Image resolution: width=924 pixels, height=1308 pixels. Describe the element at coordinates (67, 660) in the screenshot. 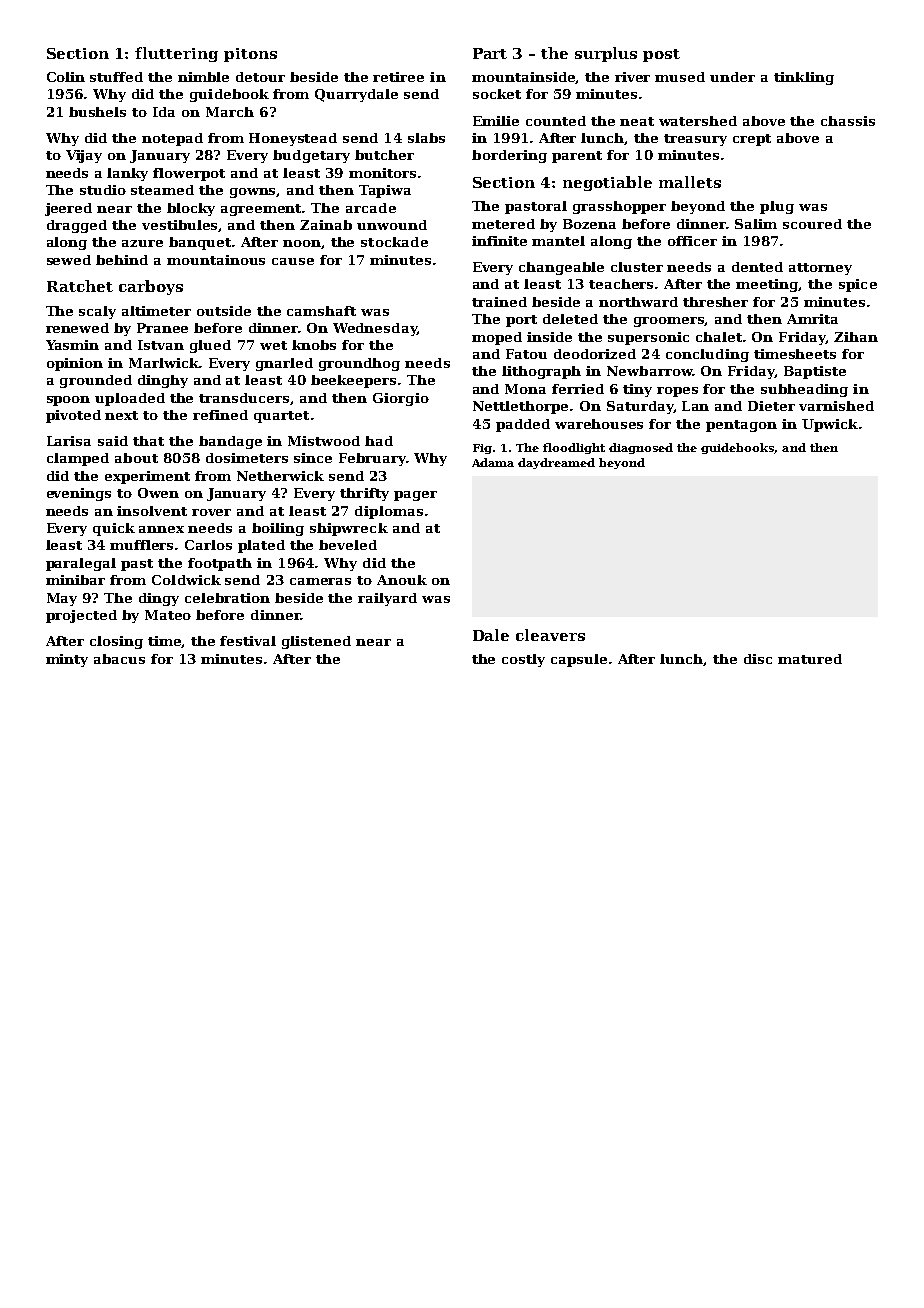

I see `minty` at that location.
